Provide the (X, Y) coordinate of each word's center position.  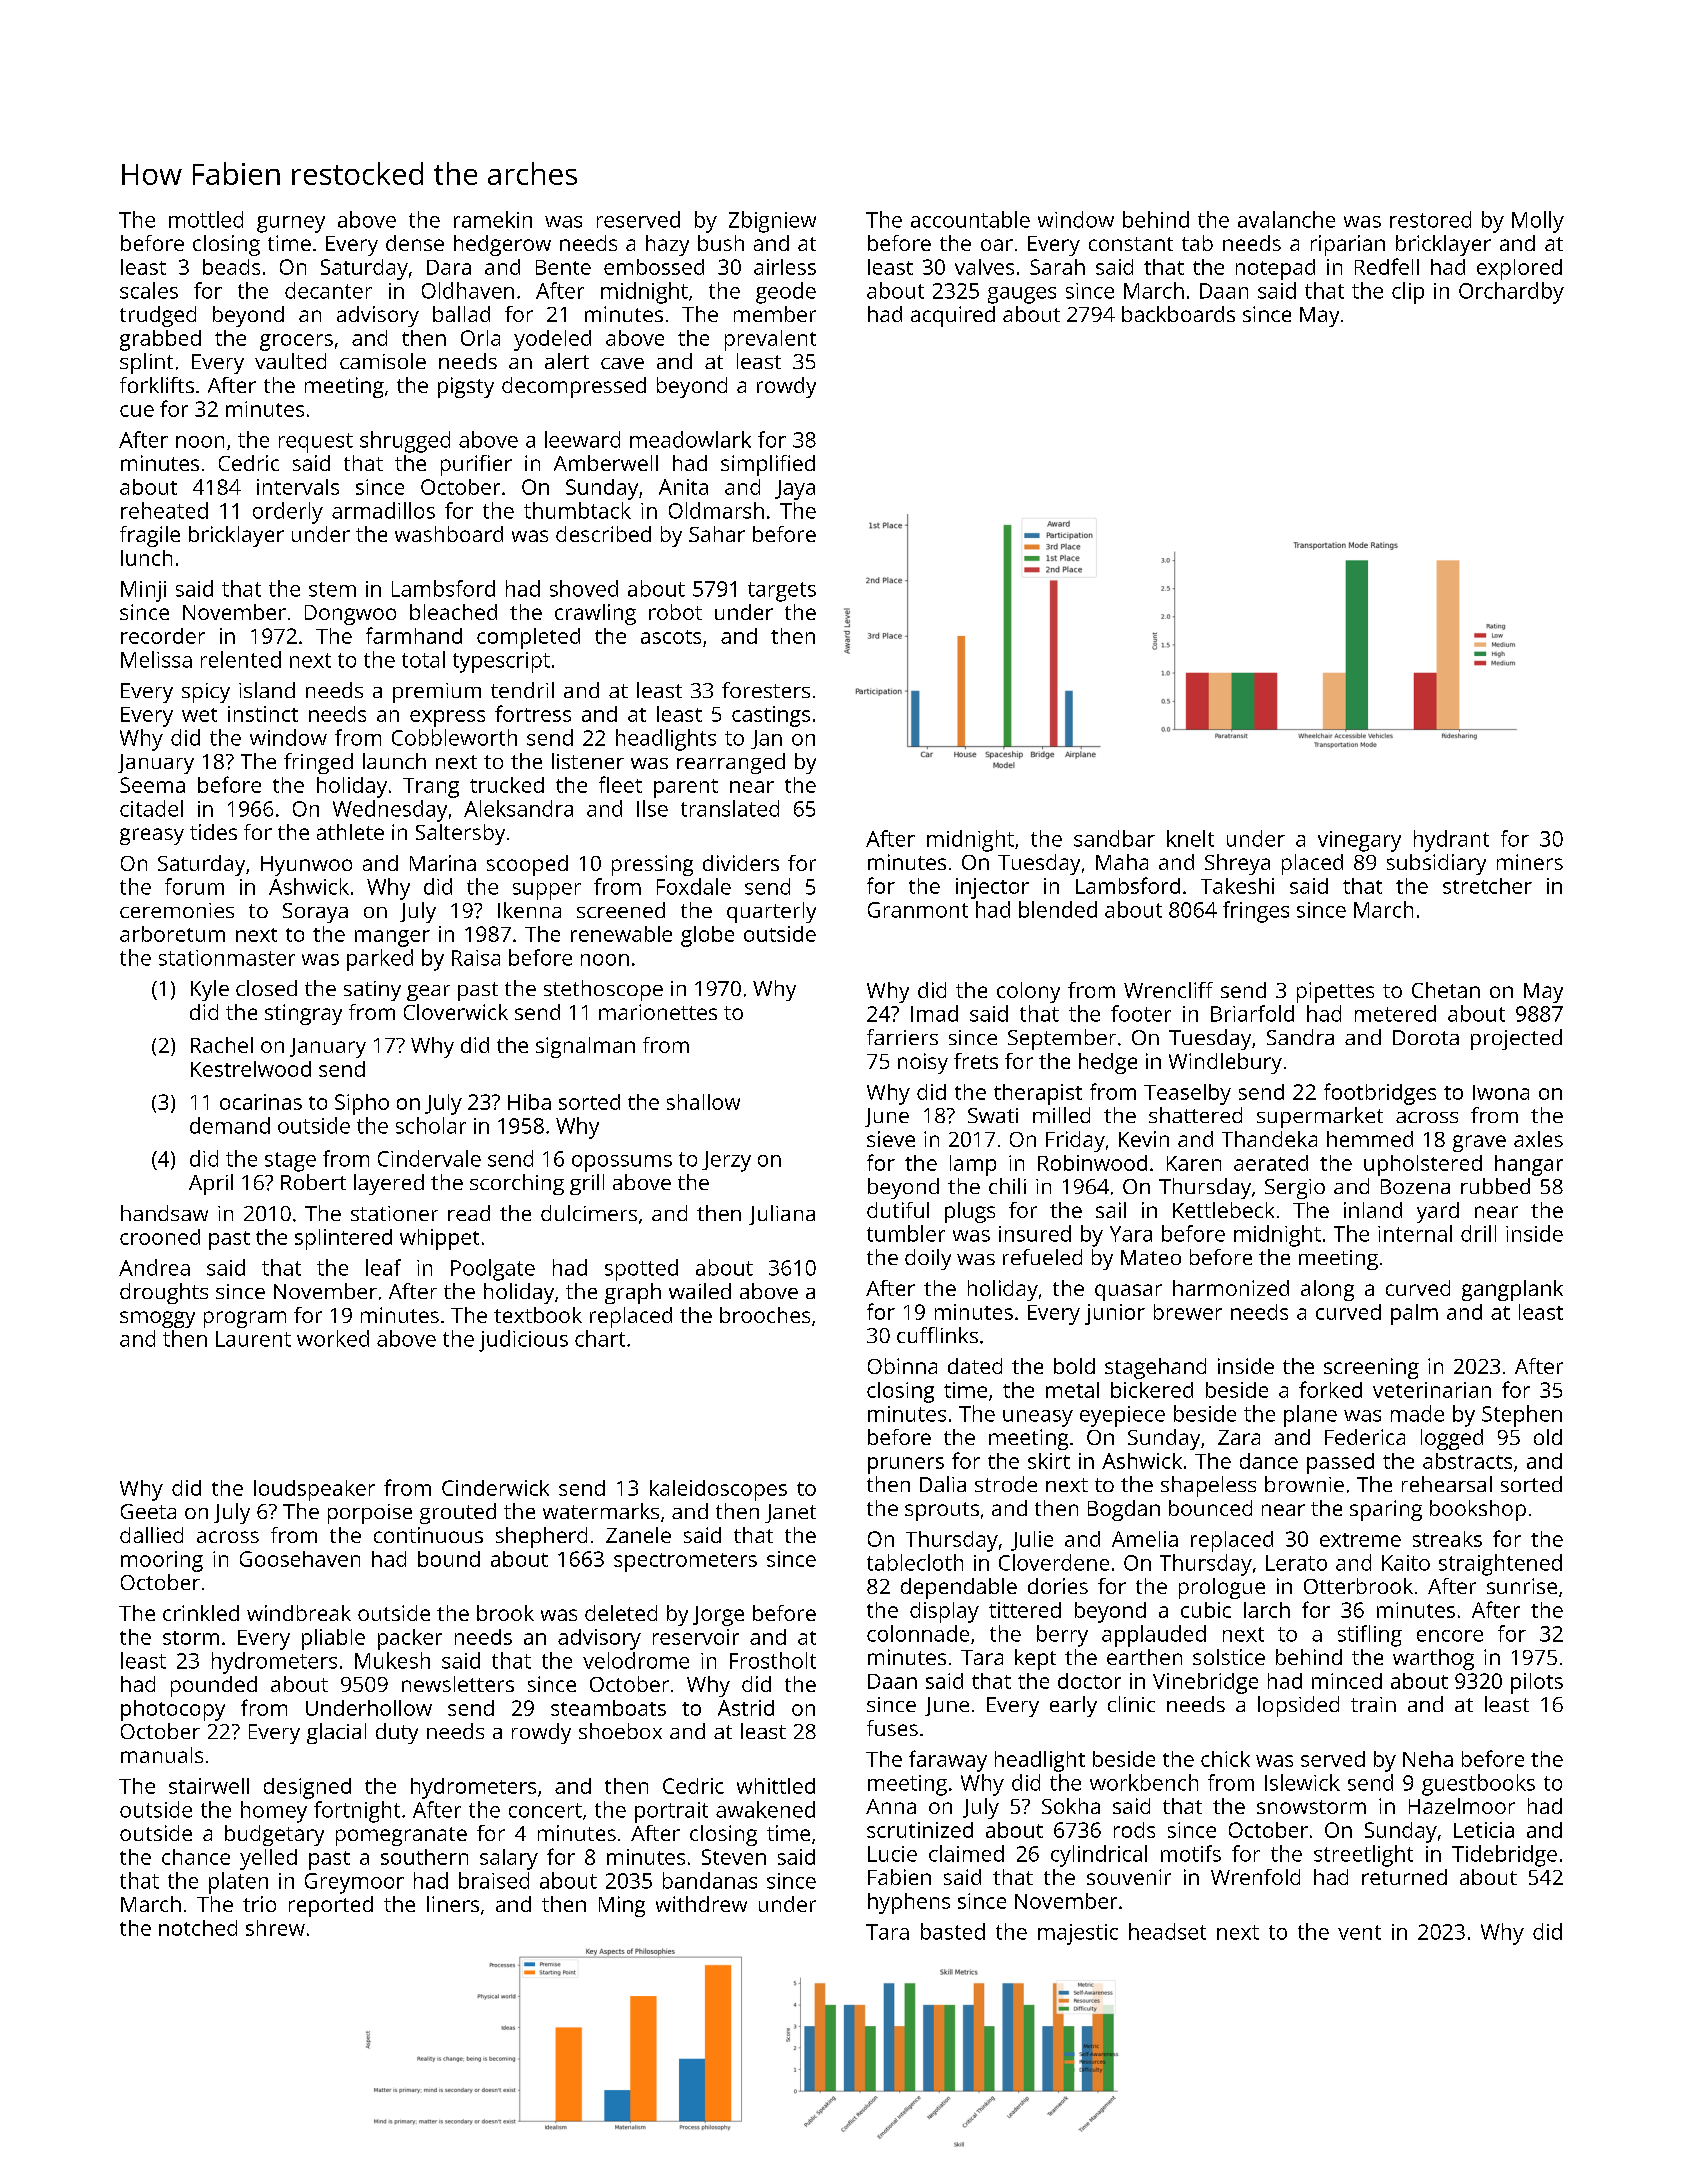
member (775, 314)
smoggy (157, 1319)
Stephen (1522, 1416)
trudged (158, 316)
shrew (275, 1928)
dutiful (898, 1210)
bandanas (710, 1880)
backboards (1178, 314)
